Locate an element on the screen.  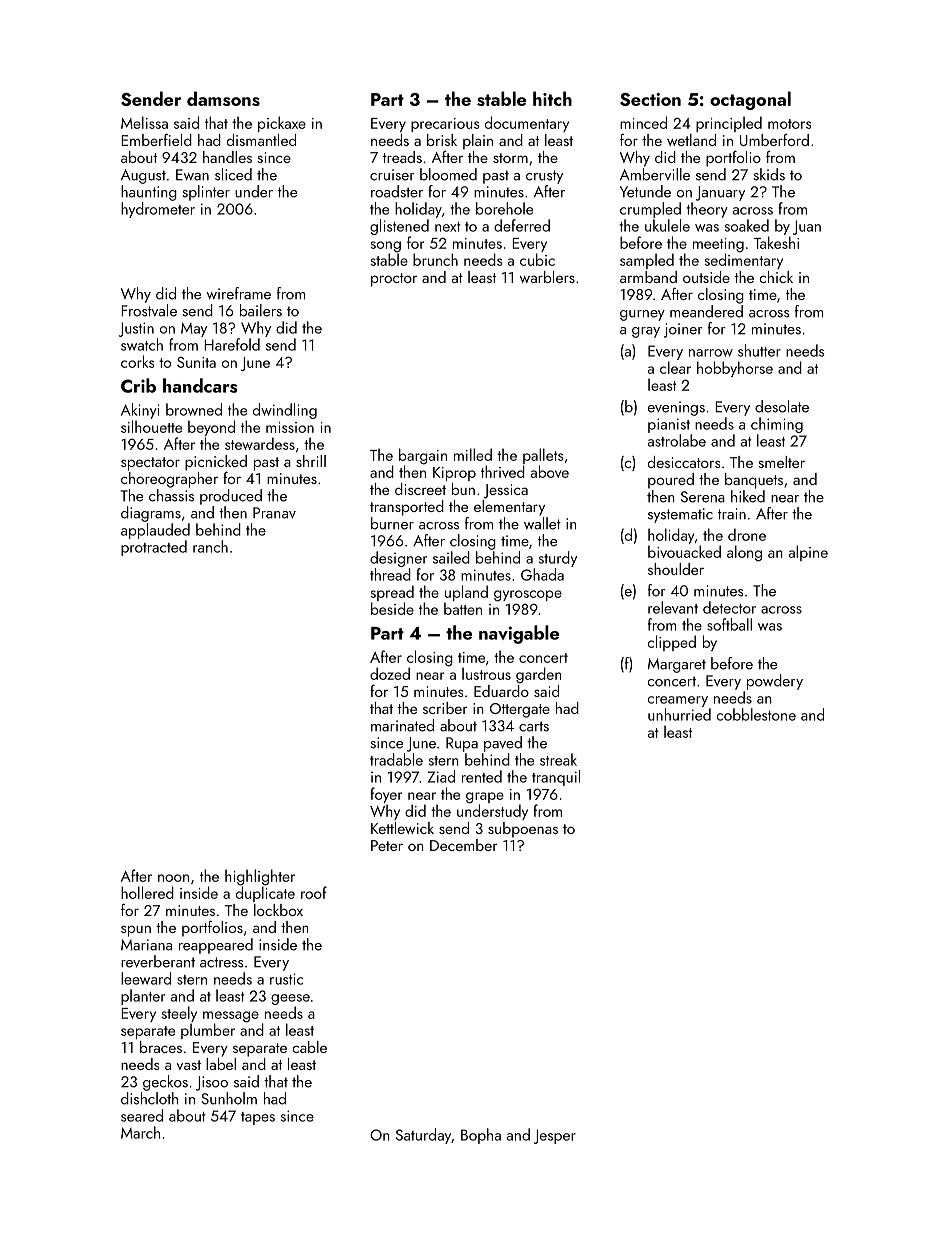
lustrous is located at coordinates (486, 673).
